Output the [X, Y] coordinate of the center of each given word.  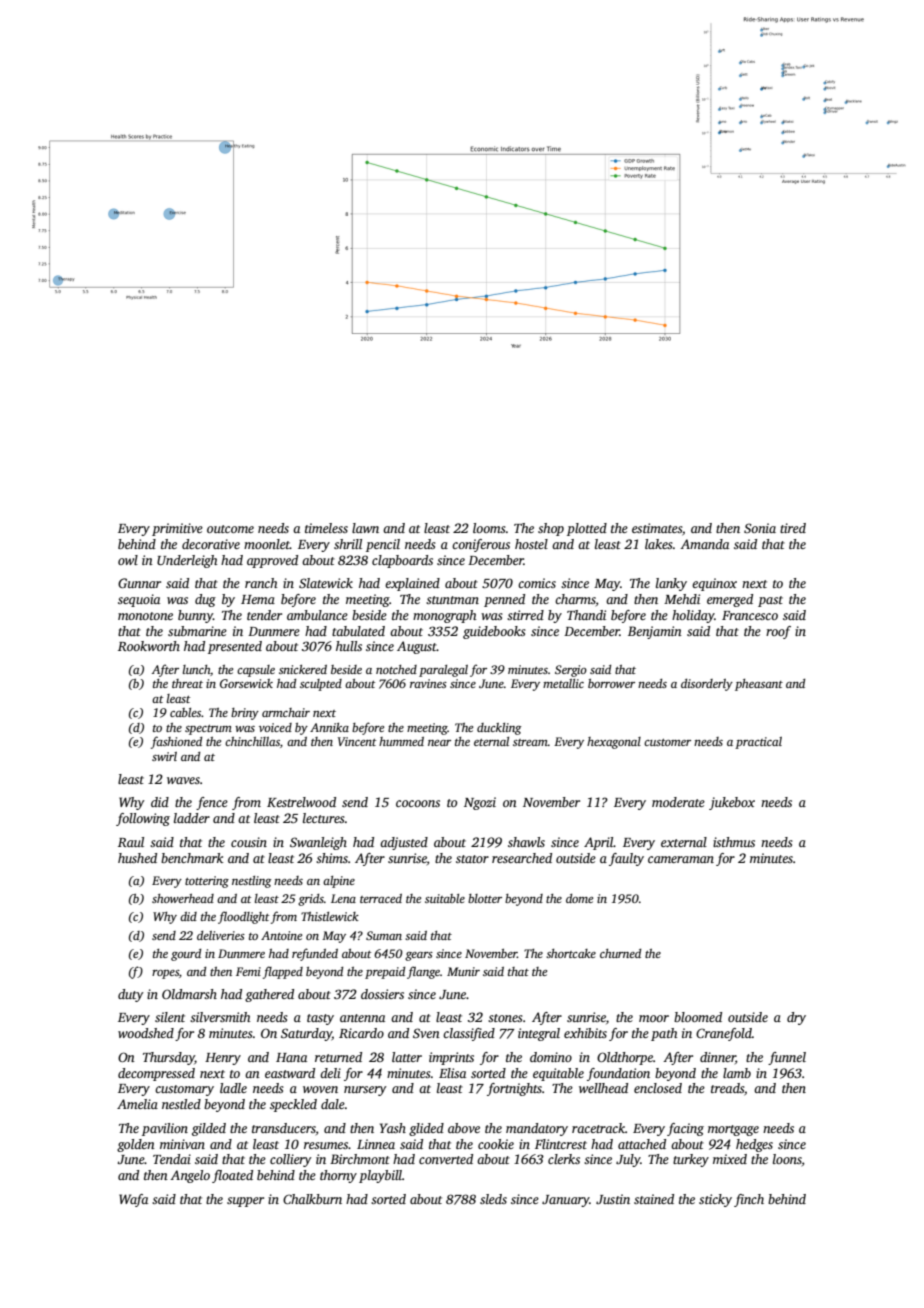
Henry [223, 1059]
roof [778, 632]
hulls [349, 646]
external [684, 842]
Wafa [133, 1200]
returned [338, 1057]
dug [205, 600]
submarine [197, 631]
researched [522, 858]
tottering [207, 882]
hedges [754, 1145]
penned [504, 600]
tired [793, 528]
